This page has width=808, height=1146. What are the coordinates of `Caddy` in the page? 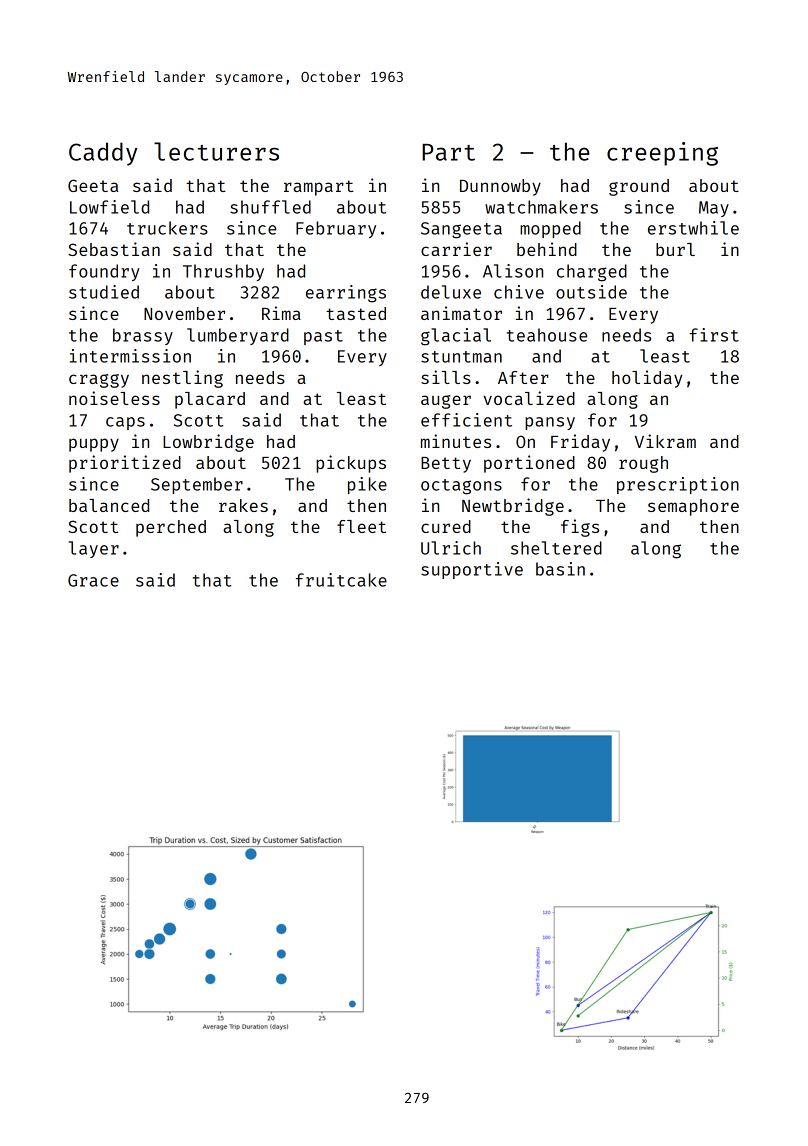 It's located at (103, 154).
